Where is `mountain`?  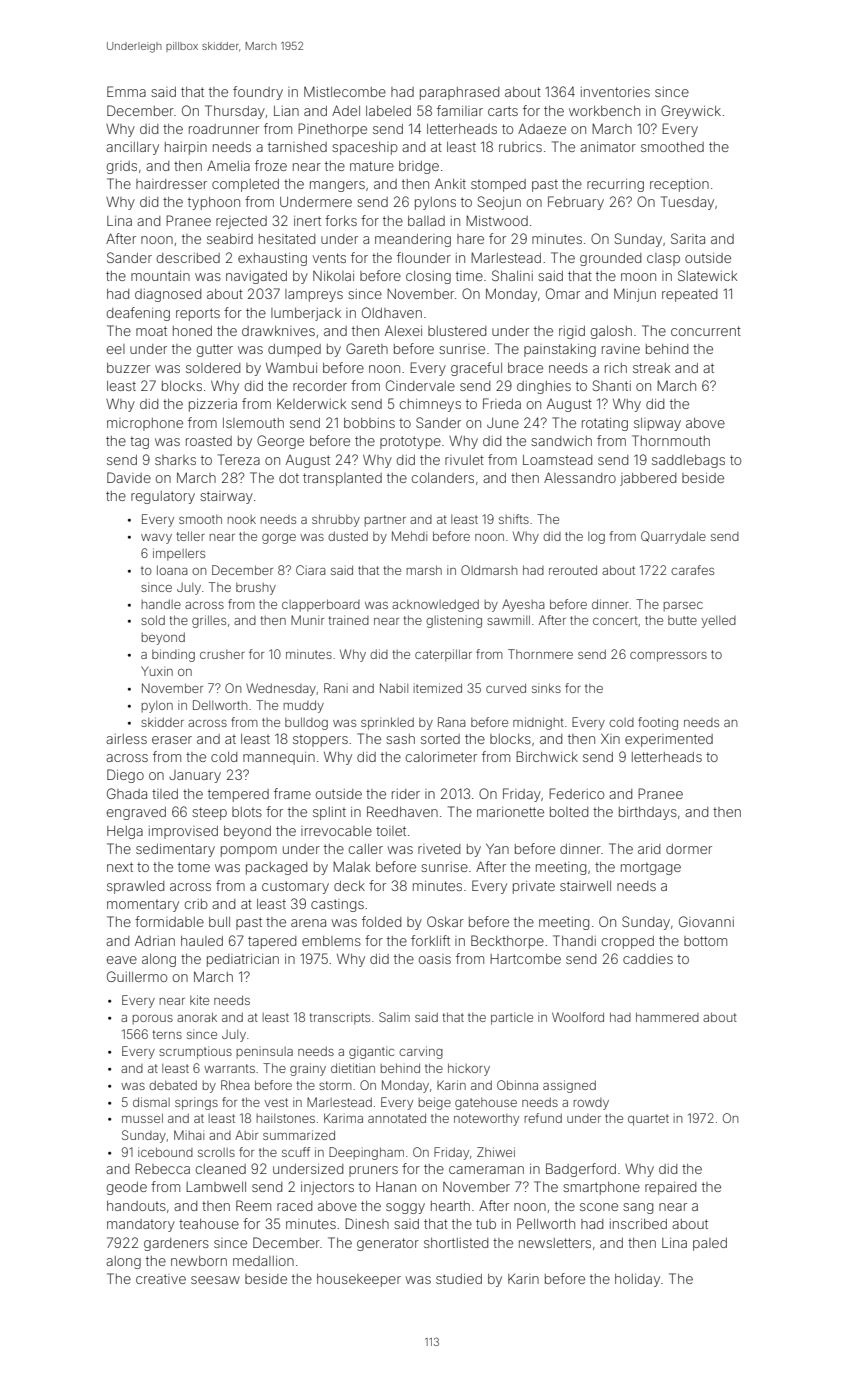
mountain is located at coordinates (160, 276).
